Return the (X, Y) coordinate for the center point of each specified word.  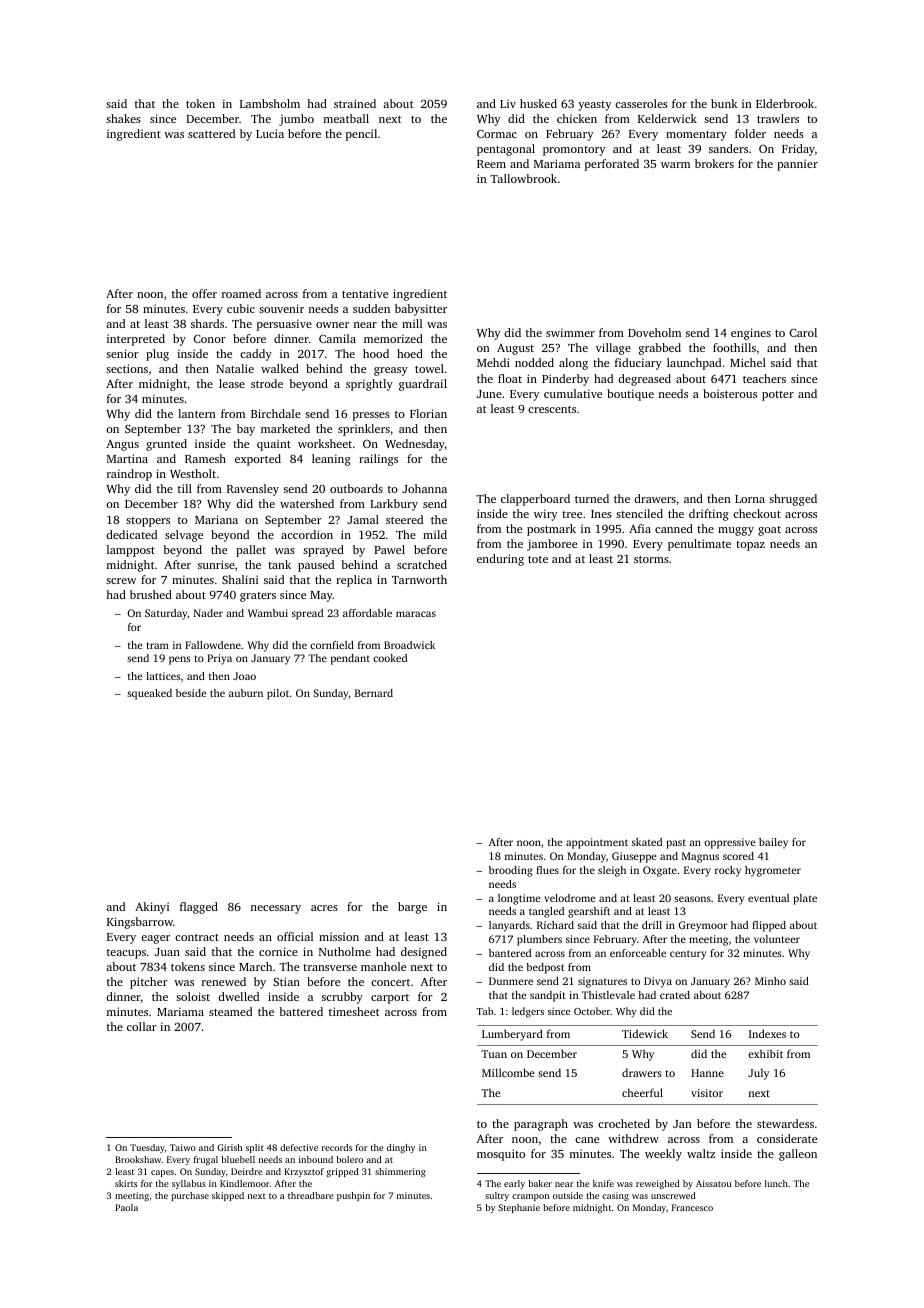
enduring (500, 560)
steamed (230, 1011)
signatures (602, 982)
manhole (383, 966)
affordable (367, 613)
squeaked (149, 694)
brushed (151, 594)
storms (651, 559)
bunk (724, 103)
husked (538, 103)
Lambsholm (270, 103)
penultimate (699, 545)
